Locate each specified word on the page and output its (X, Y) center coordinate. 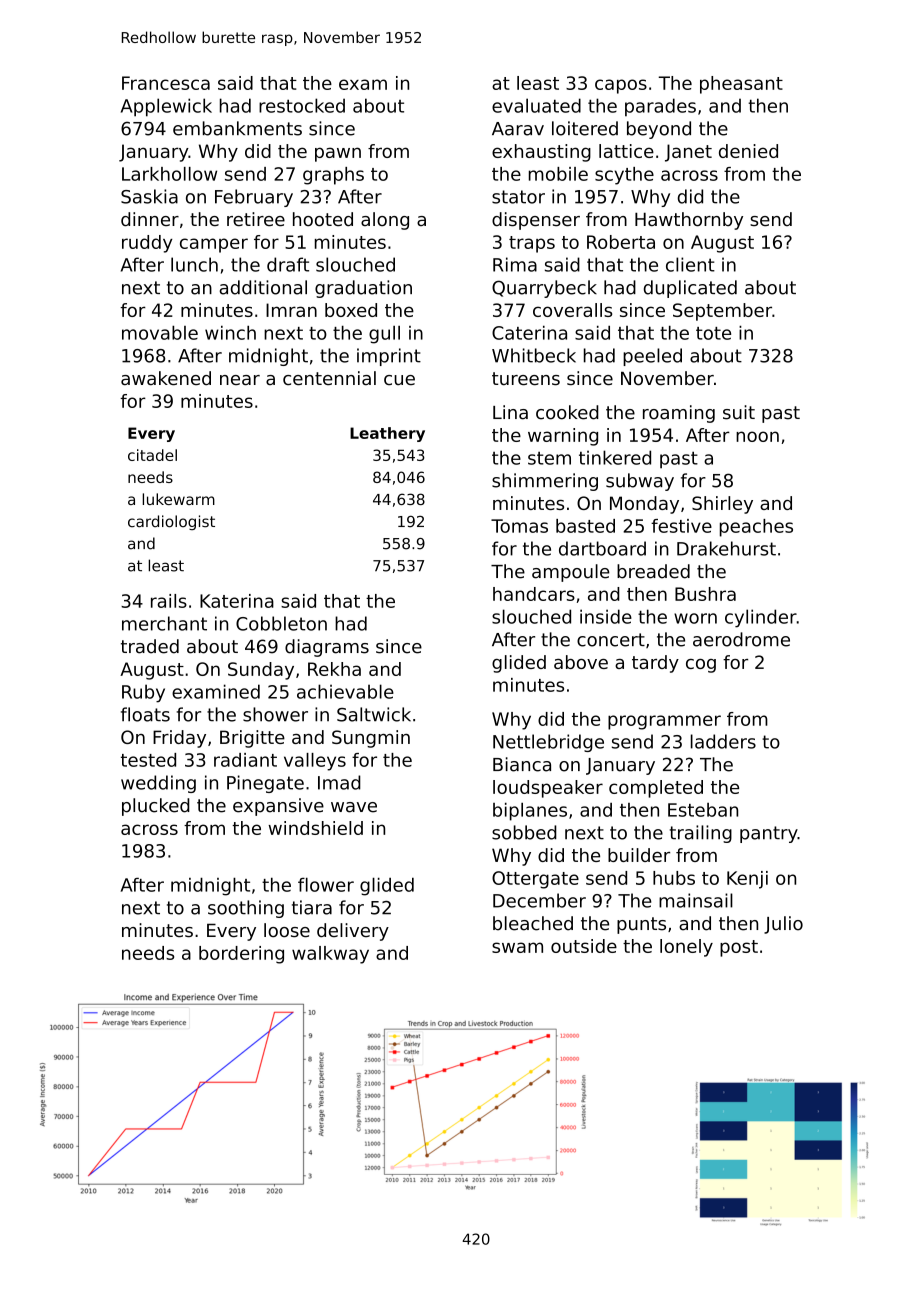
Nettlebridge (548, 743)
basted (585, 526)
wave (354, 807)
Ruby (143, 693)
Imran (291, 310)
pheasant (741, 85)
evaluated (536, 105)
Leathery (387, 434)
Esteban (703, 810)
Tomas (519, 526)
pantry (769, 834)
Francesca (166, 83)
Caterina (529, 333)
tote (713, 333)
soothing (246, 909)
